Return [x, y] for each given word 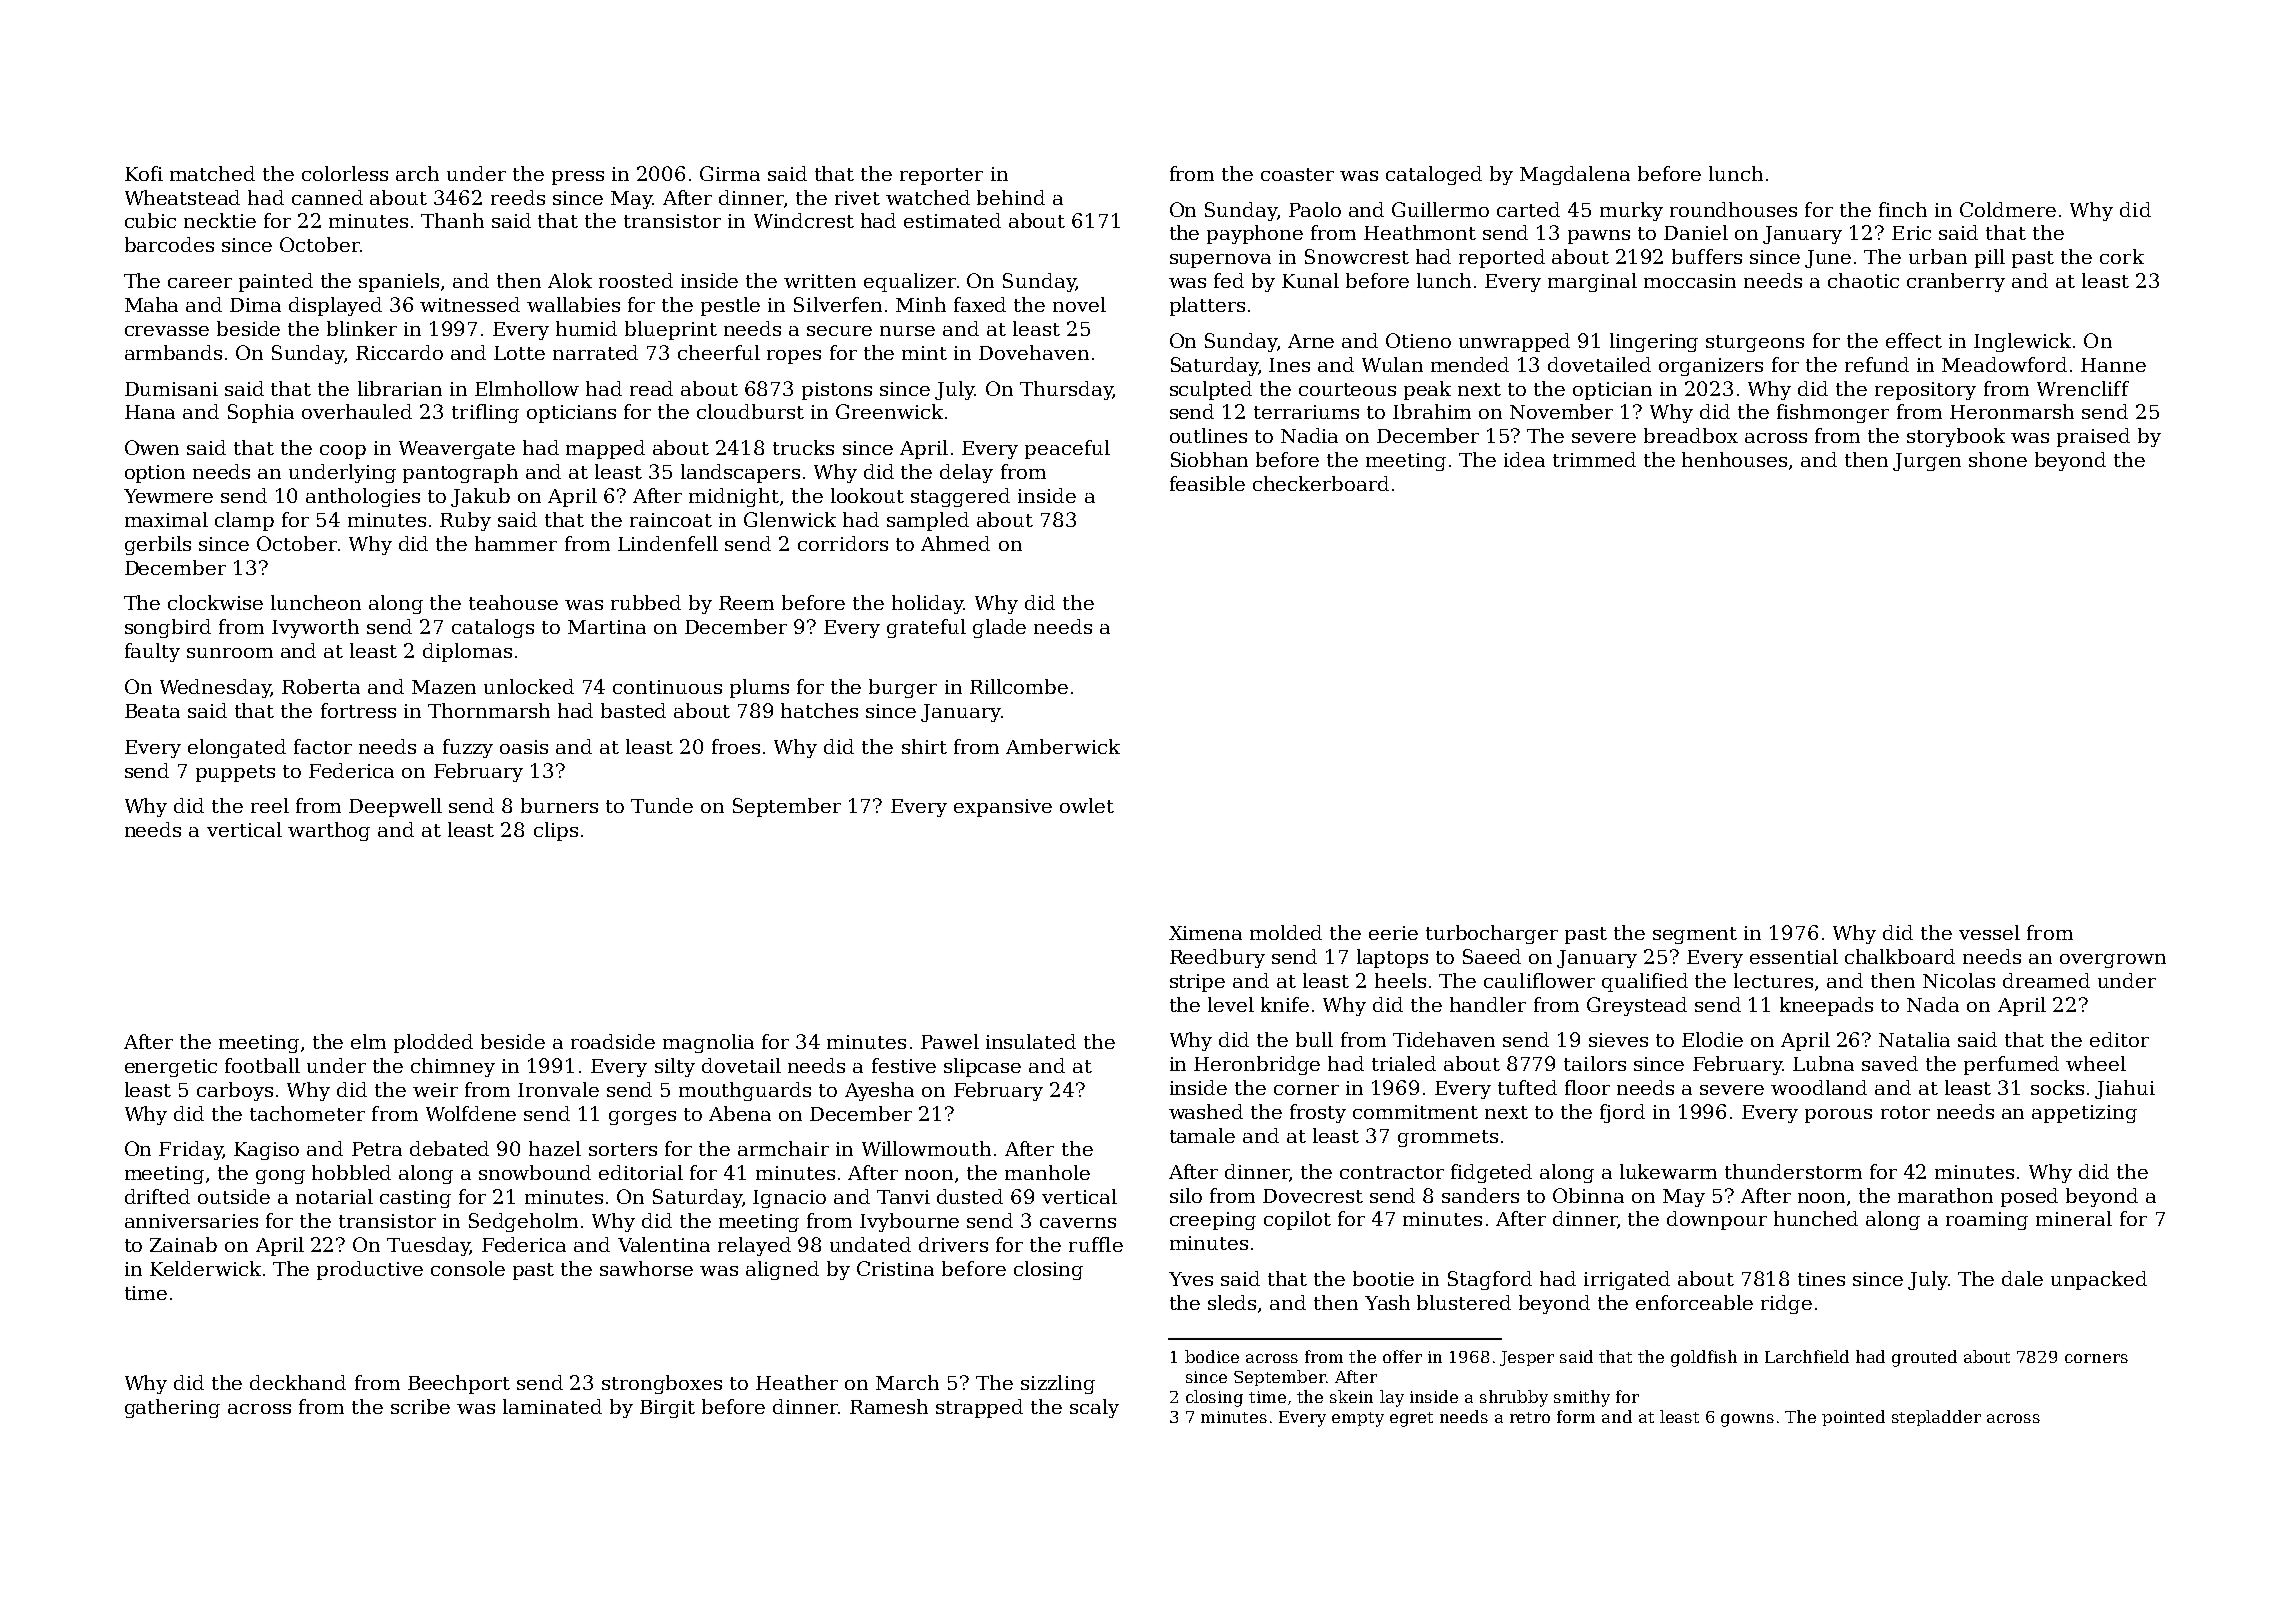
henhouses [1734, 459]
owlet [1087, 805]
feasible [1207, 483]
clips [556, 831]
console [468, 1268]
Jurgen [1927, 462]
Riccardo [399, 352]
